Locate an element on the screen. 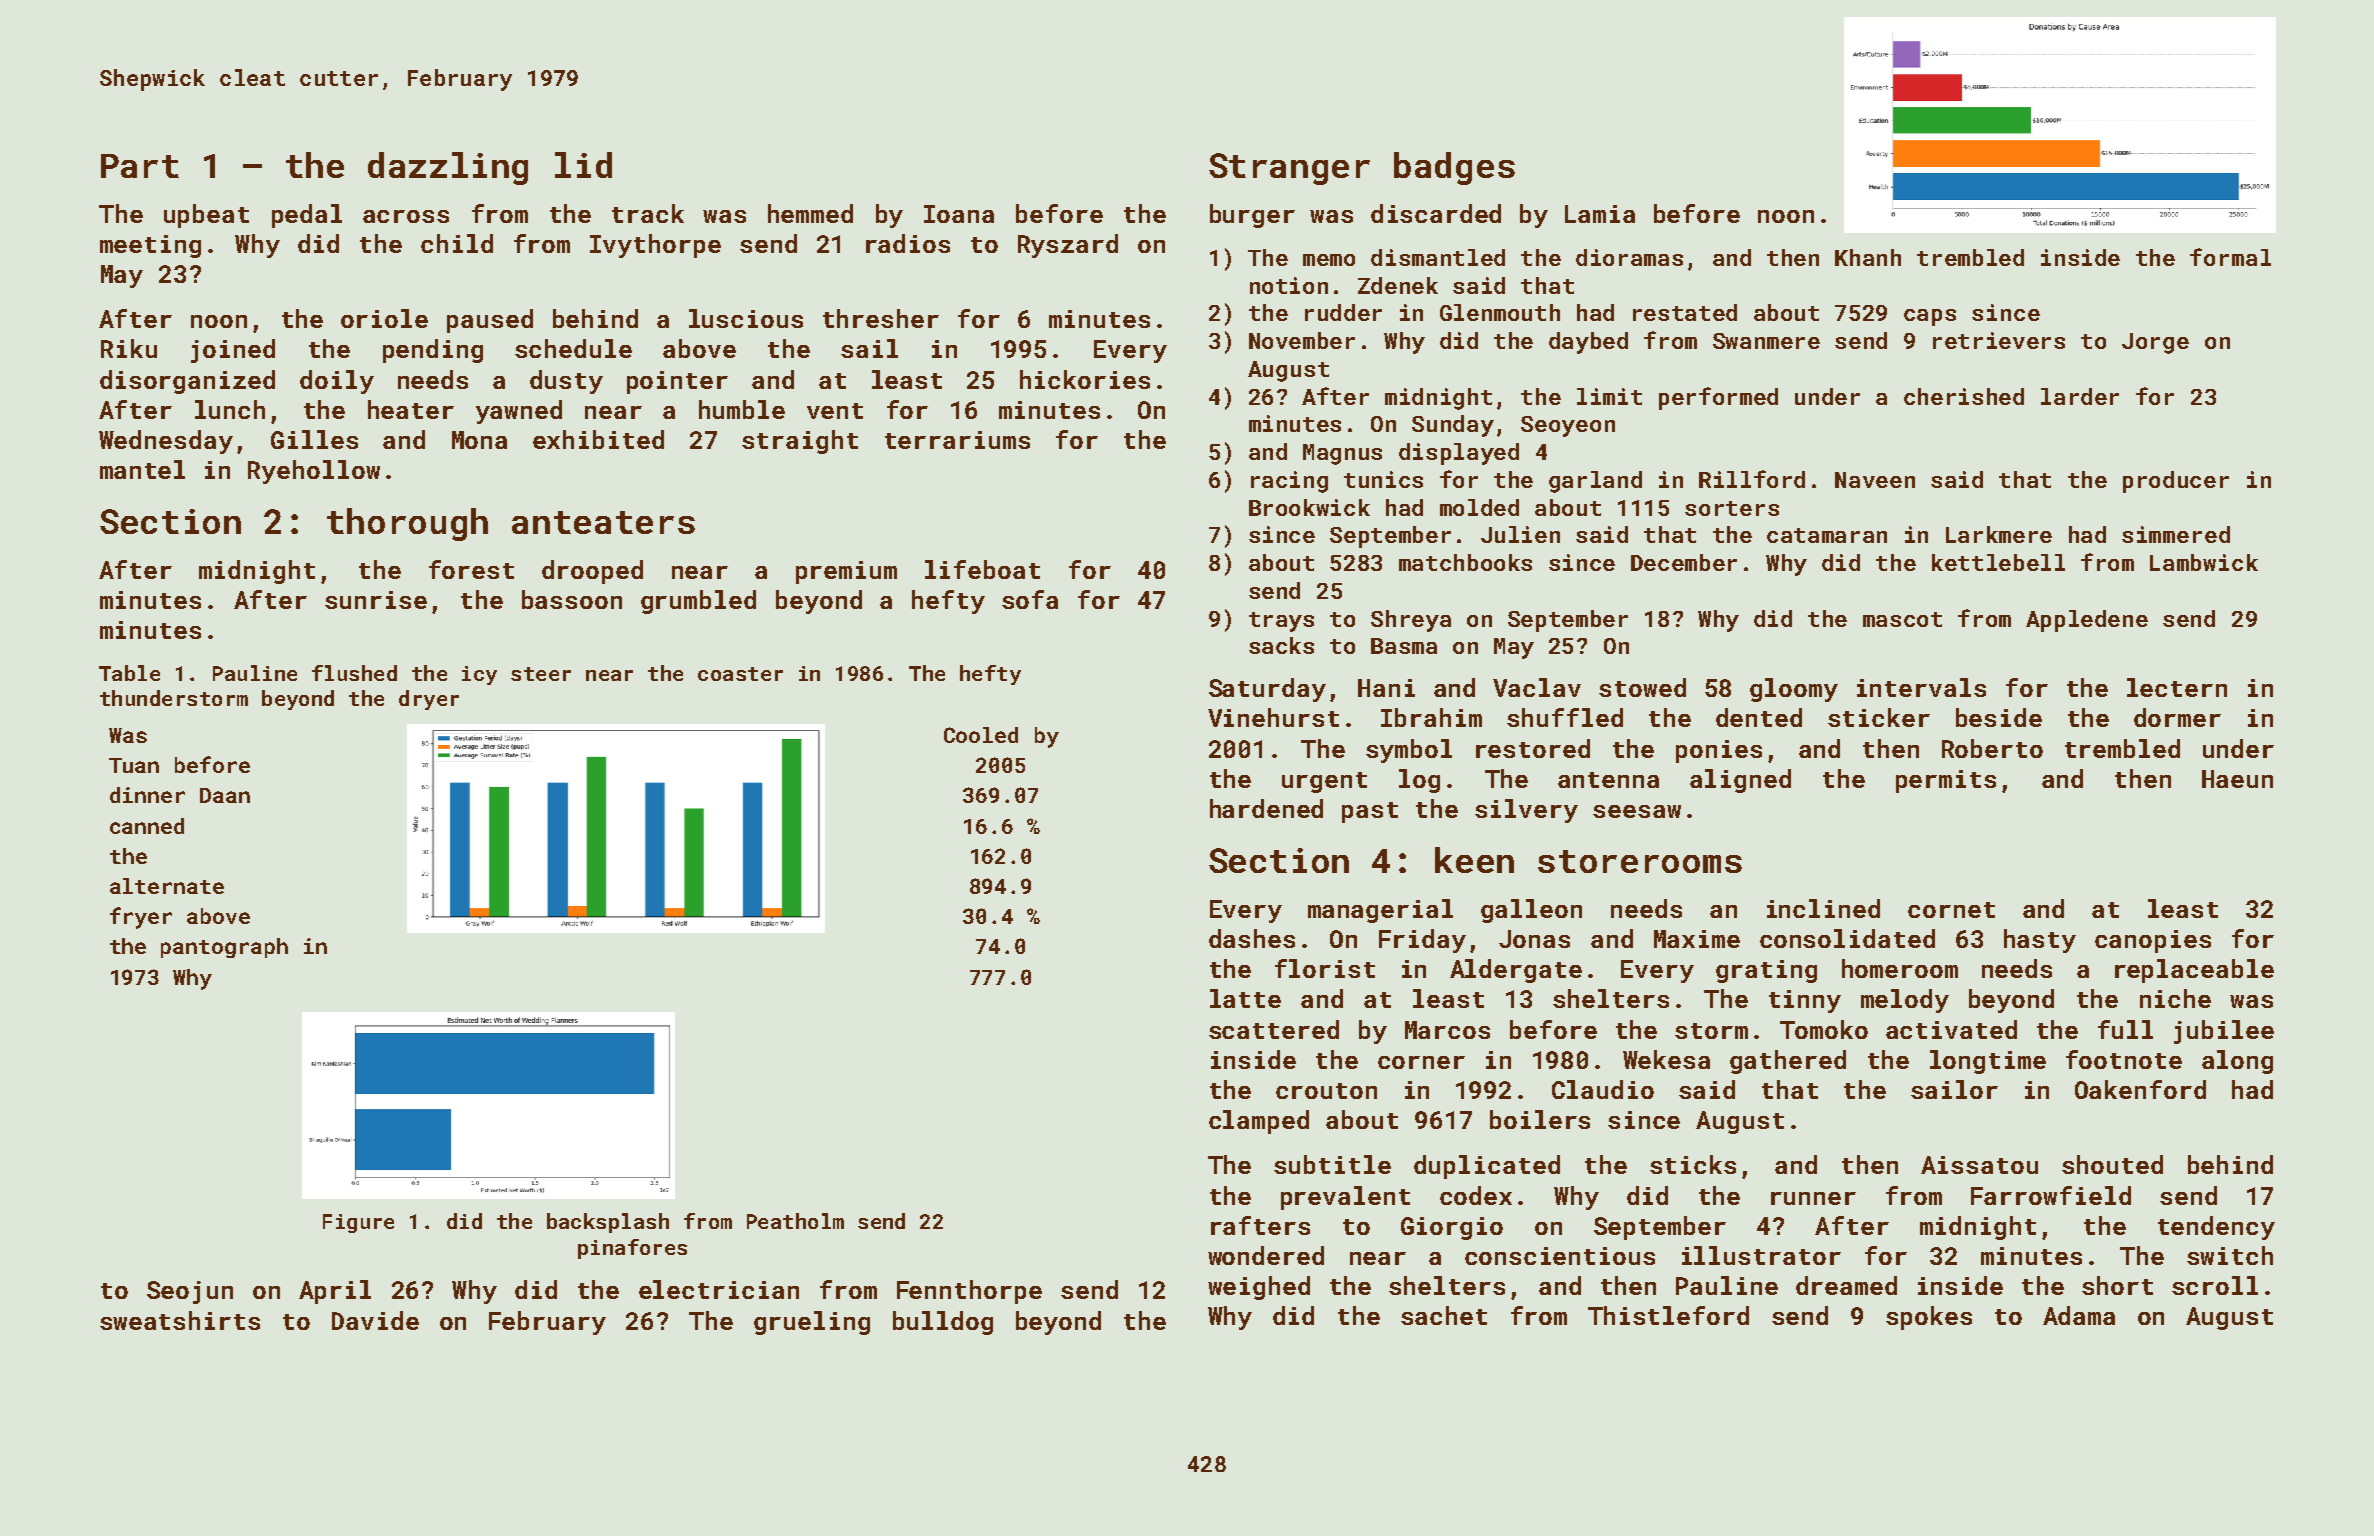 The height and width of the screenshot is (1536, 2374). sachet is located at coordinates (1444, 1315).
